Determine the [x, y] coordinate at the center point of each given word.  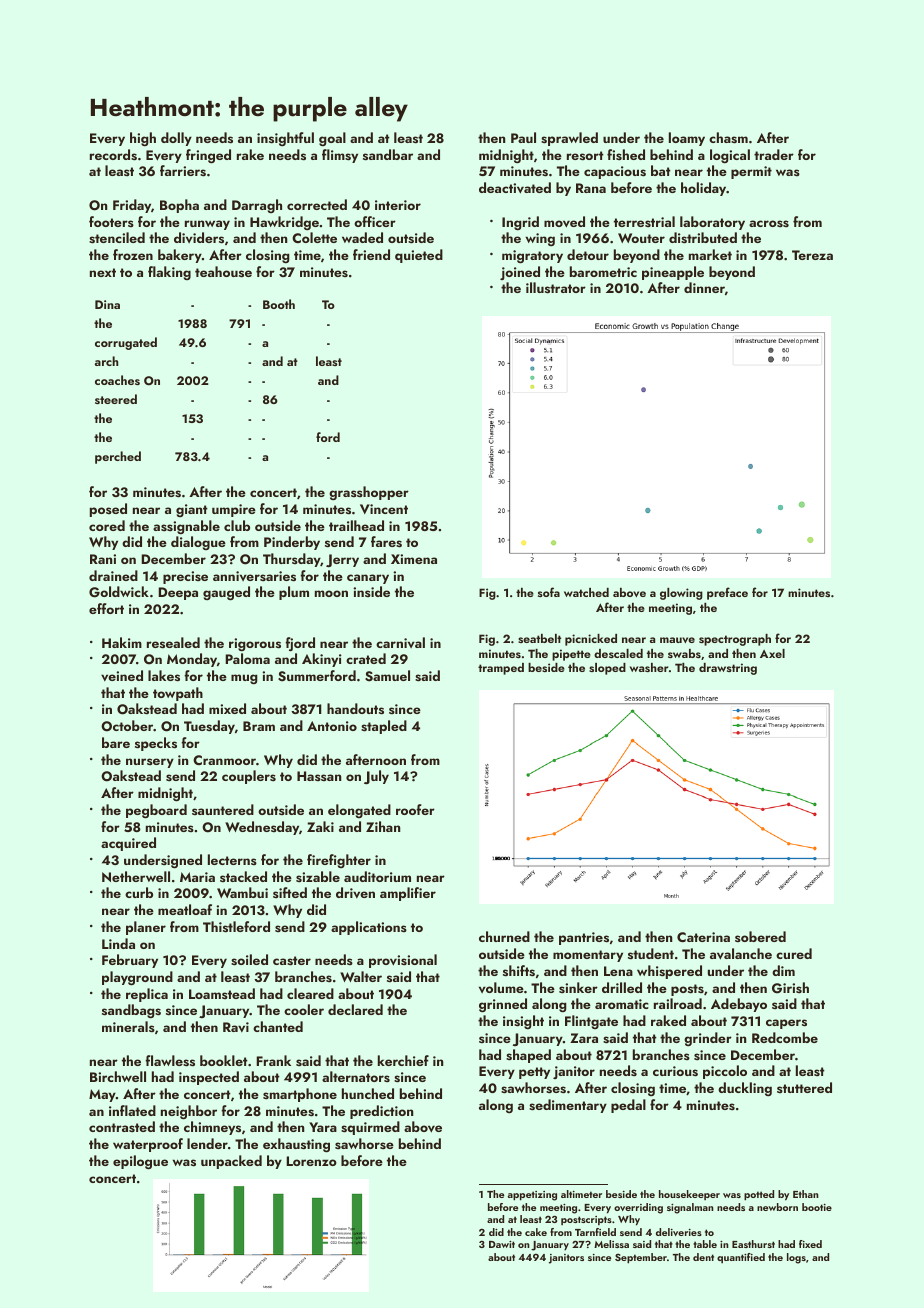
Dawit [502, 1244]
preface [727, 593]
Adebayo [739, 1005]
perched [118, 457]
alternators [356, 1077]
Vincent [384, 509]
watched [586, 592]
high [143, 139]
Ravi [236, 1027]
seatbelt [539, 638]
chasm [728, 138]
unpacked [231, 1162]
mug [244, 679]
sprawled [569, 139]
